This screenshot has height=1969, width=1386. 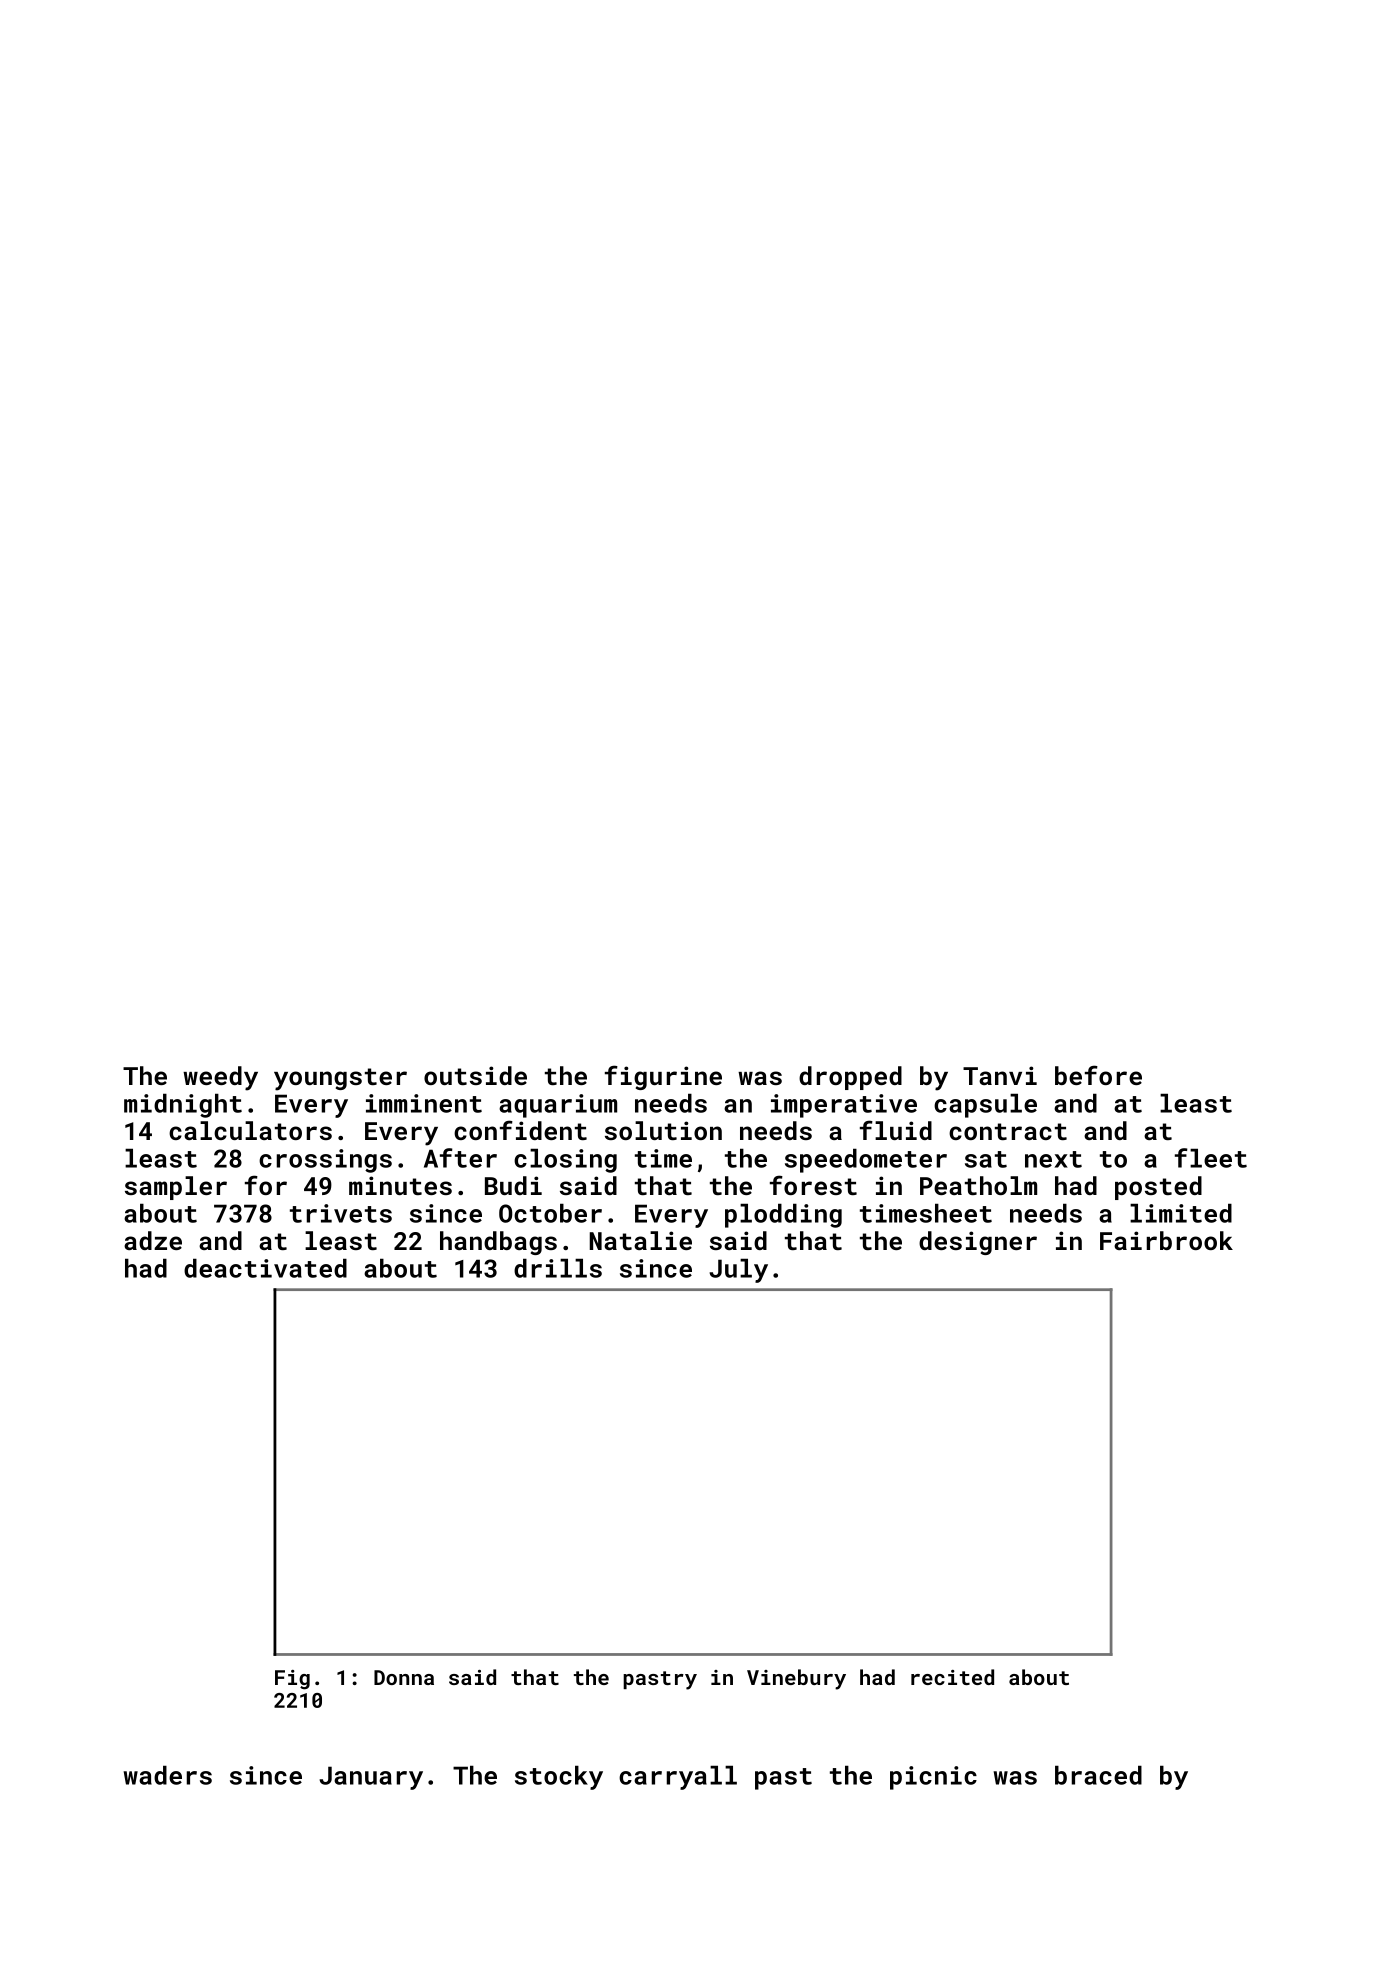 I want to click on July, so click(x=738, y=1271).
